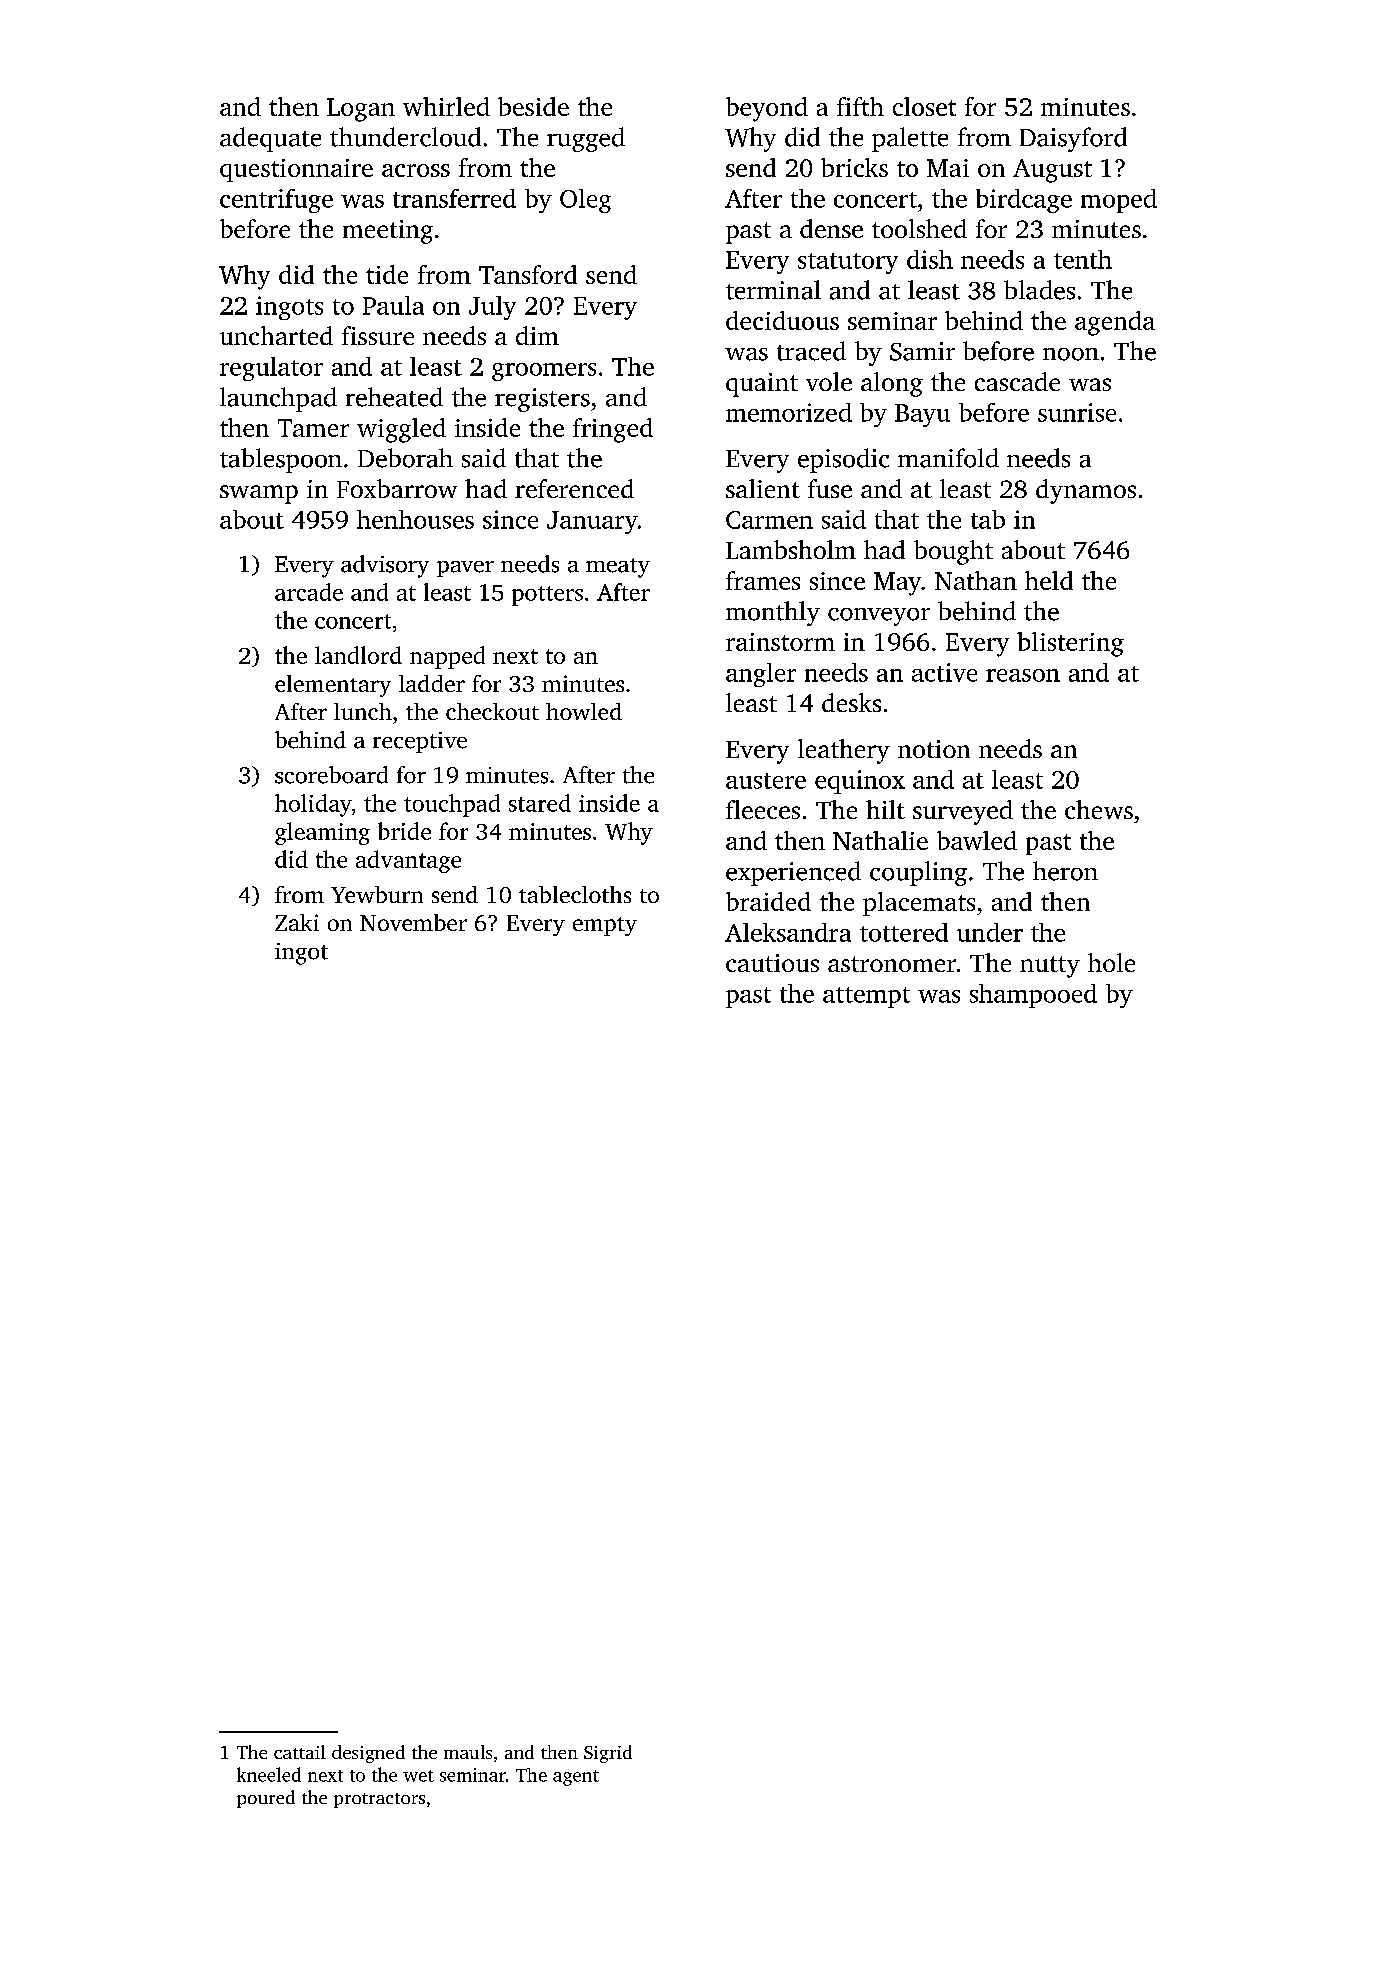  Describe the element at coordinates (368, 1754) in the page. I see `designed` at that location.
